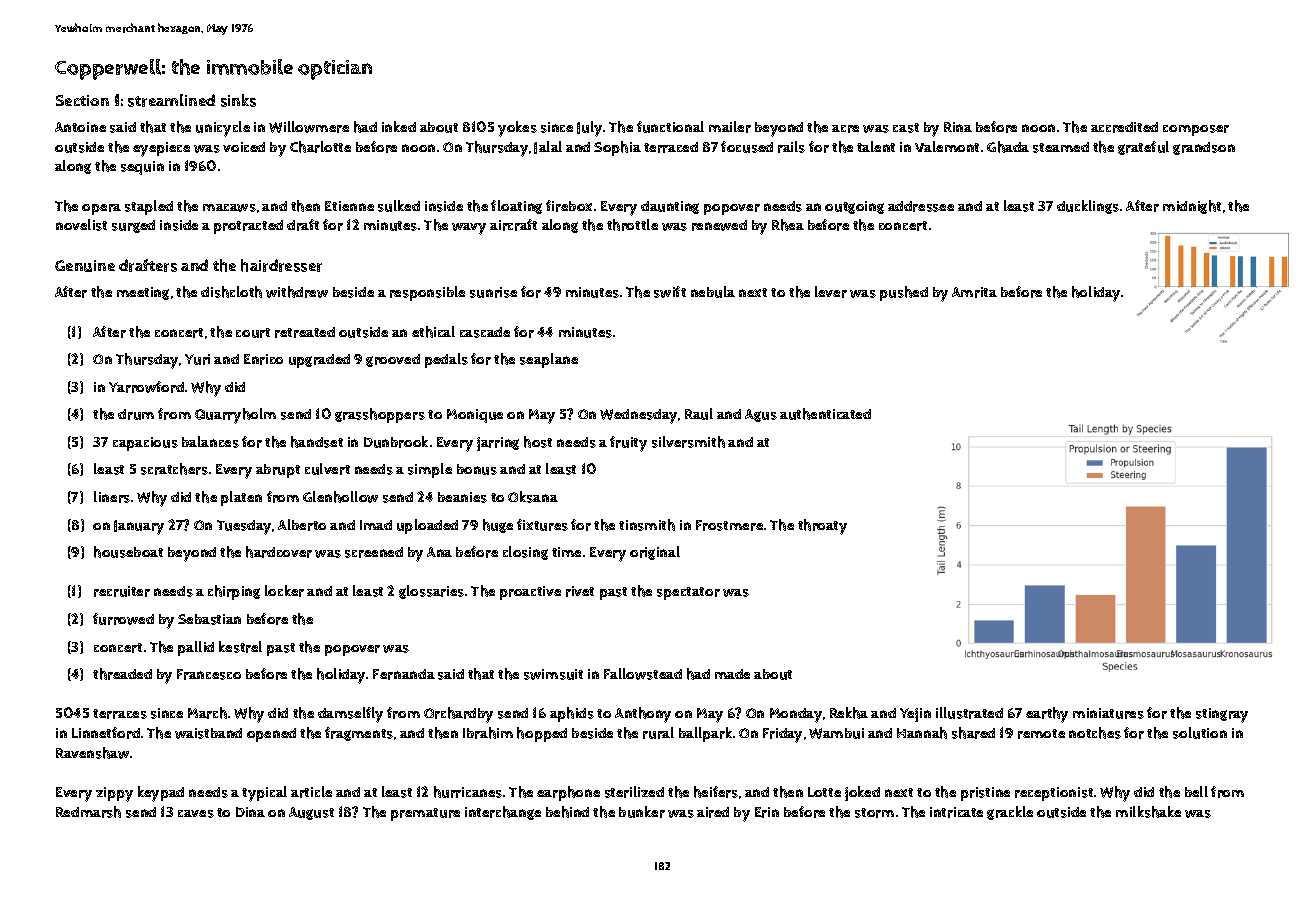 Image resolution: width=1308 pixels, height=924 pixels. Describe the element at coordinates (969, 713) in the image. I see `illustrated` at that location.
